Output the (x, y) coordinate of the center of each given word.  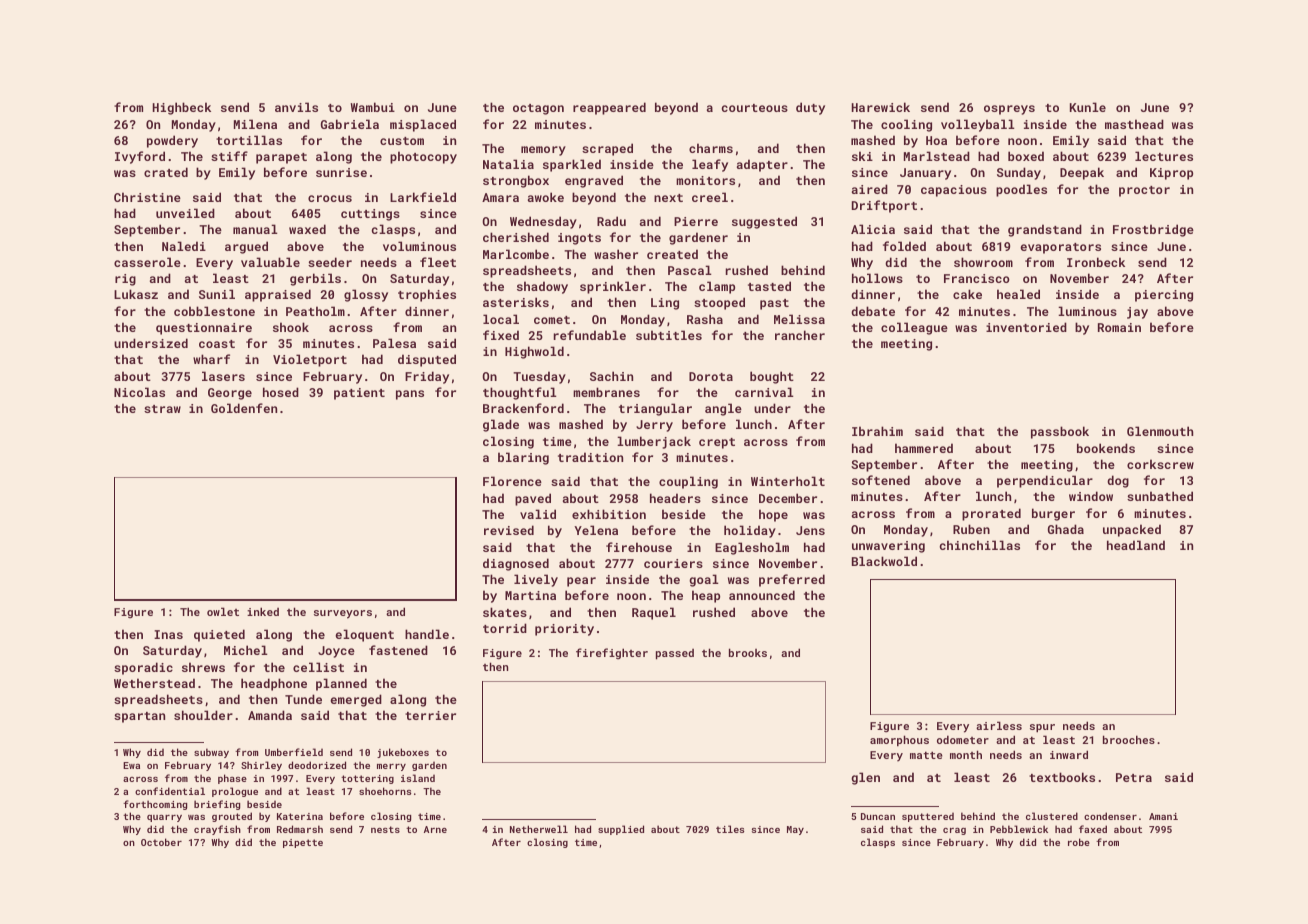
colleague (914, 328)
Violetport (310, 360)
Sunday (1019, 173)
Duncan (878, 816)
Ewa (131, 765)
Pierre (696, 221)
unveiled (185, 213)
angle (723, 409)
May (795, 830)
